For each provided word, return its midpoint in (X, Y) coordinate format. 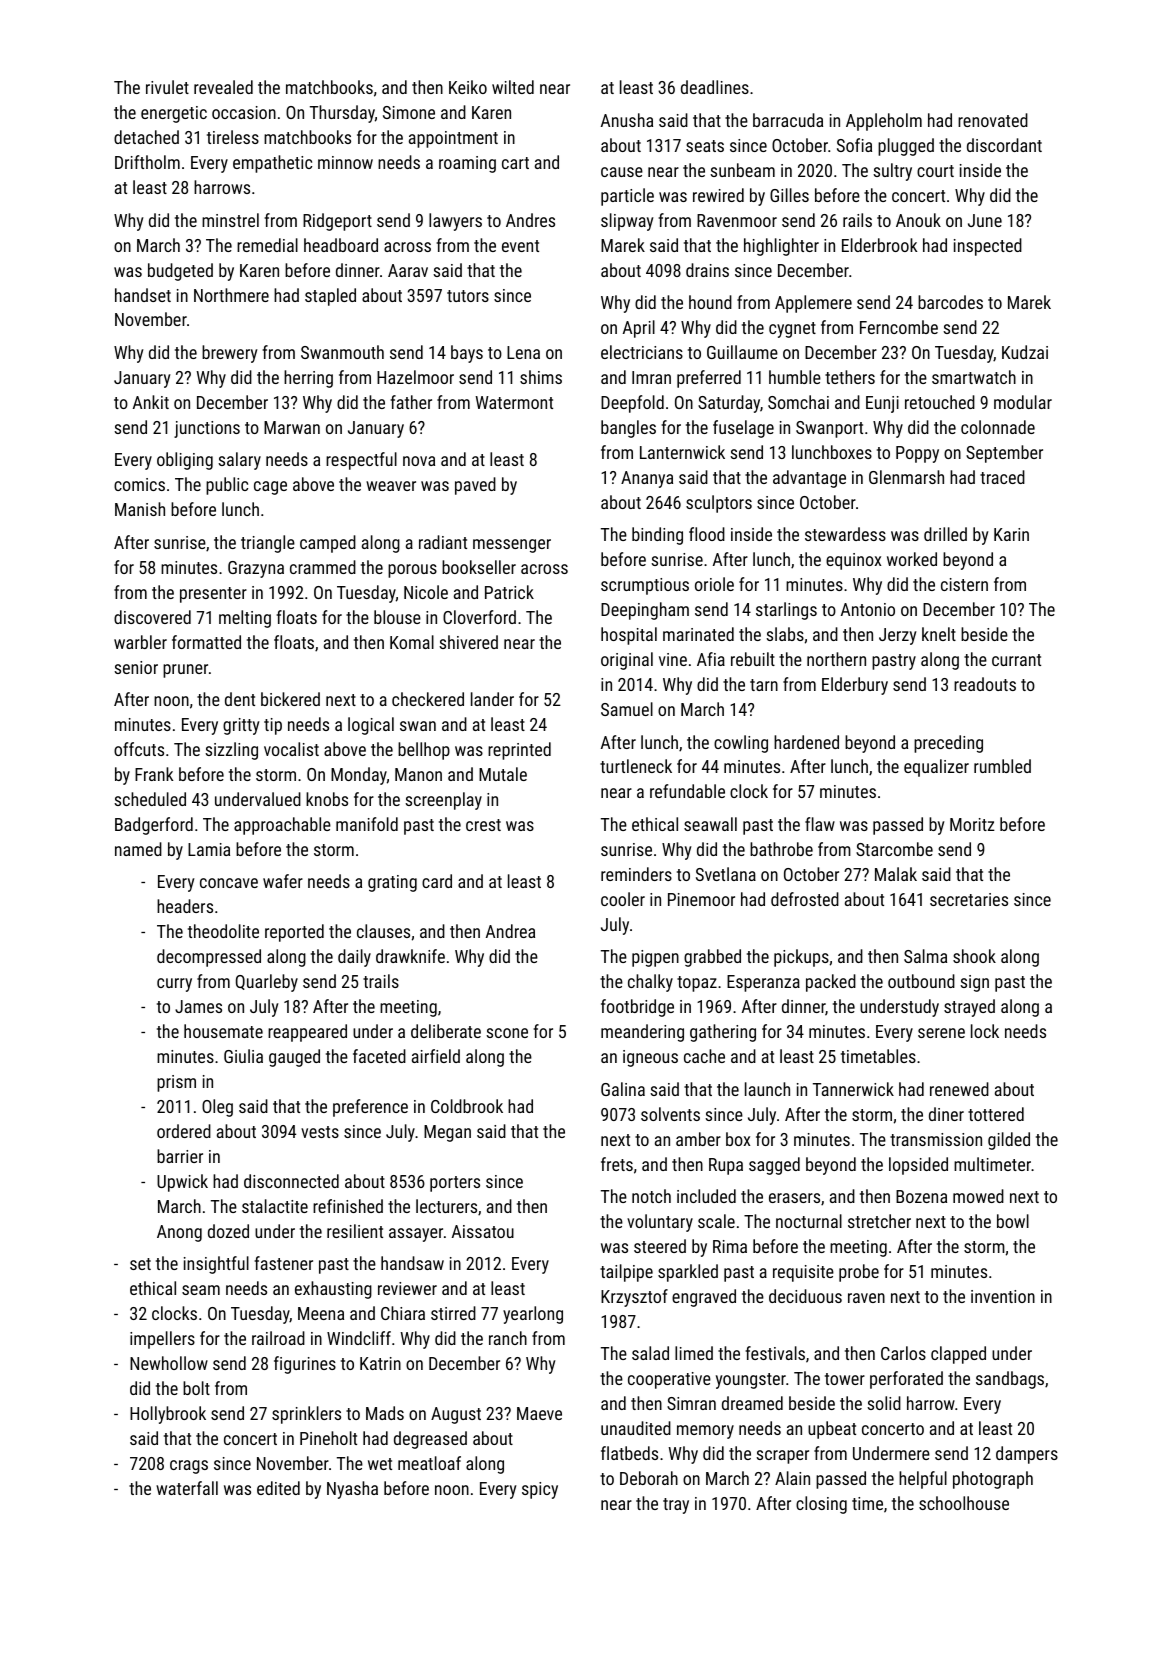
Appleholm (884, 122)
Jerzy (898, 636)
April (639, 329)
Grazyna (256, 569)
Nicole (426, 592)
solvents (670, 1114)
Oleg (217, 1108)
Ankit (151, 402)
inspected (988, 247)
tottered (996, 1114)
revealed (223, 87)
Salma (925, 956)
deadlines (715, 87)
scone (507, 1033)
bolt (196, 1388)
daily (354, 958)
